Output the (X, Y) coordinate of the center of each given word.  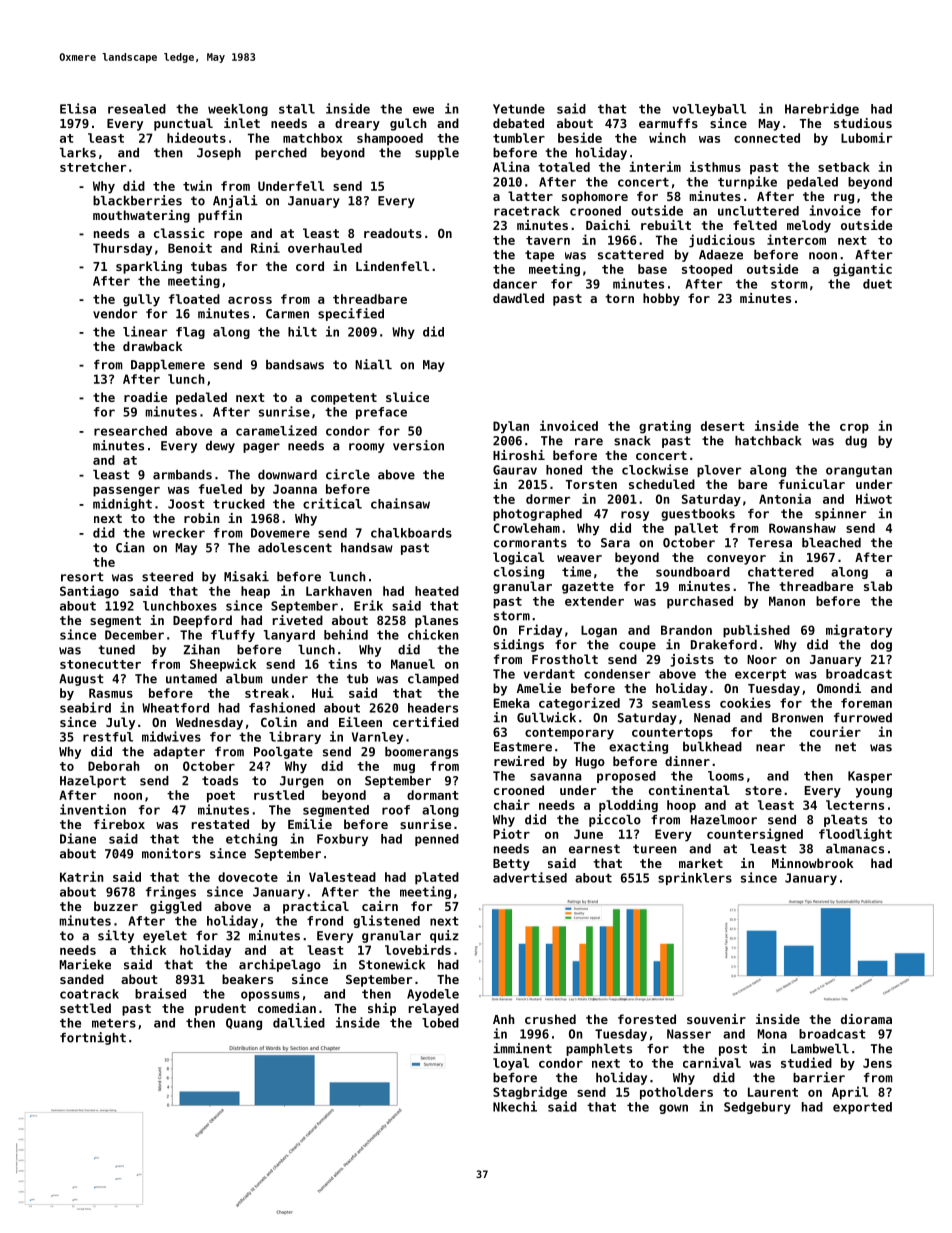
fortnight (93, 1038)
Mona (772, 1034)
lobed (440, 1023)
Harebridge (822, 109)
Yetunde (519, 109)
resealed (137, 109)
